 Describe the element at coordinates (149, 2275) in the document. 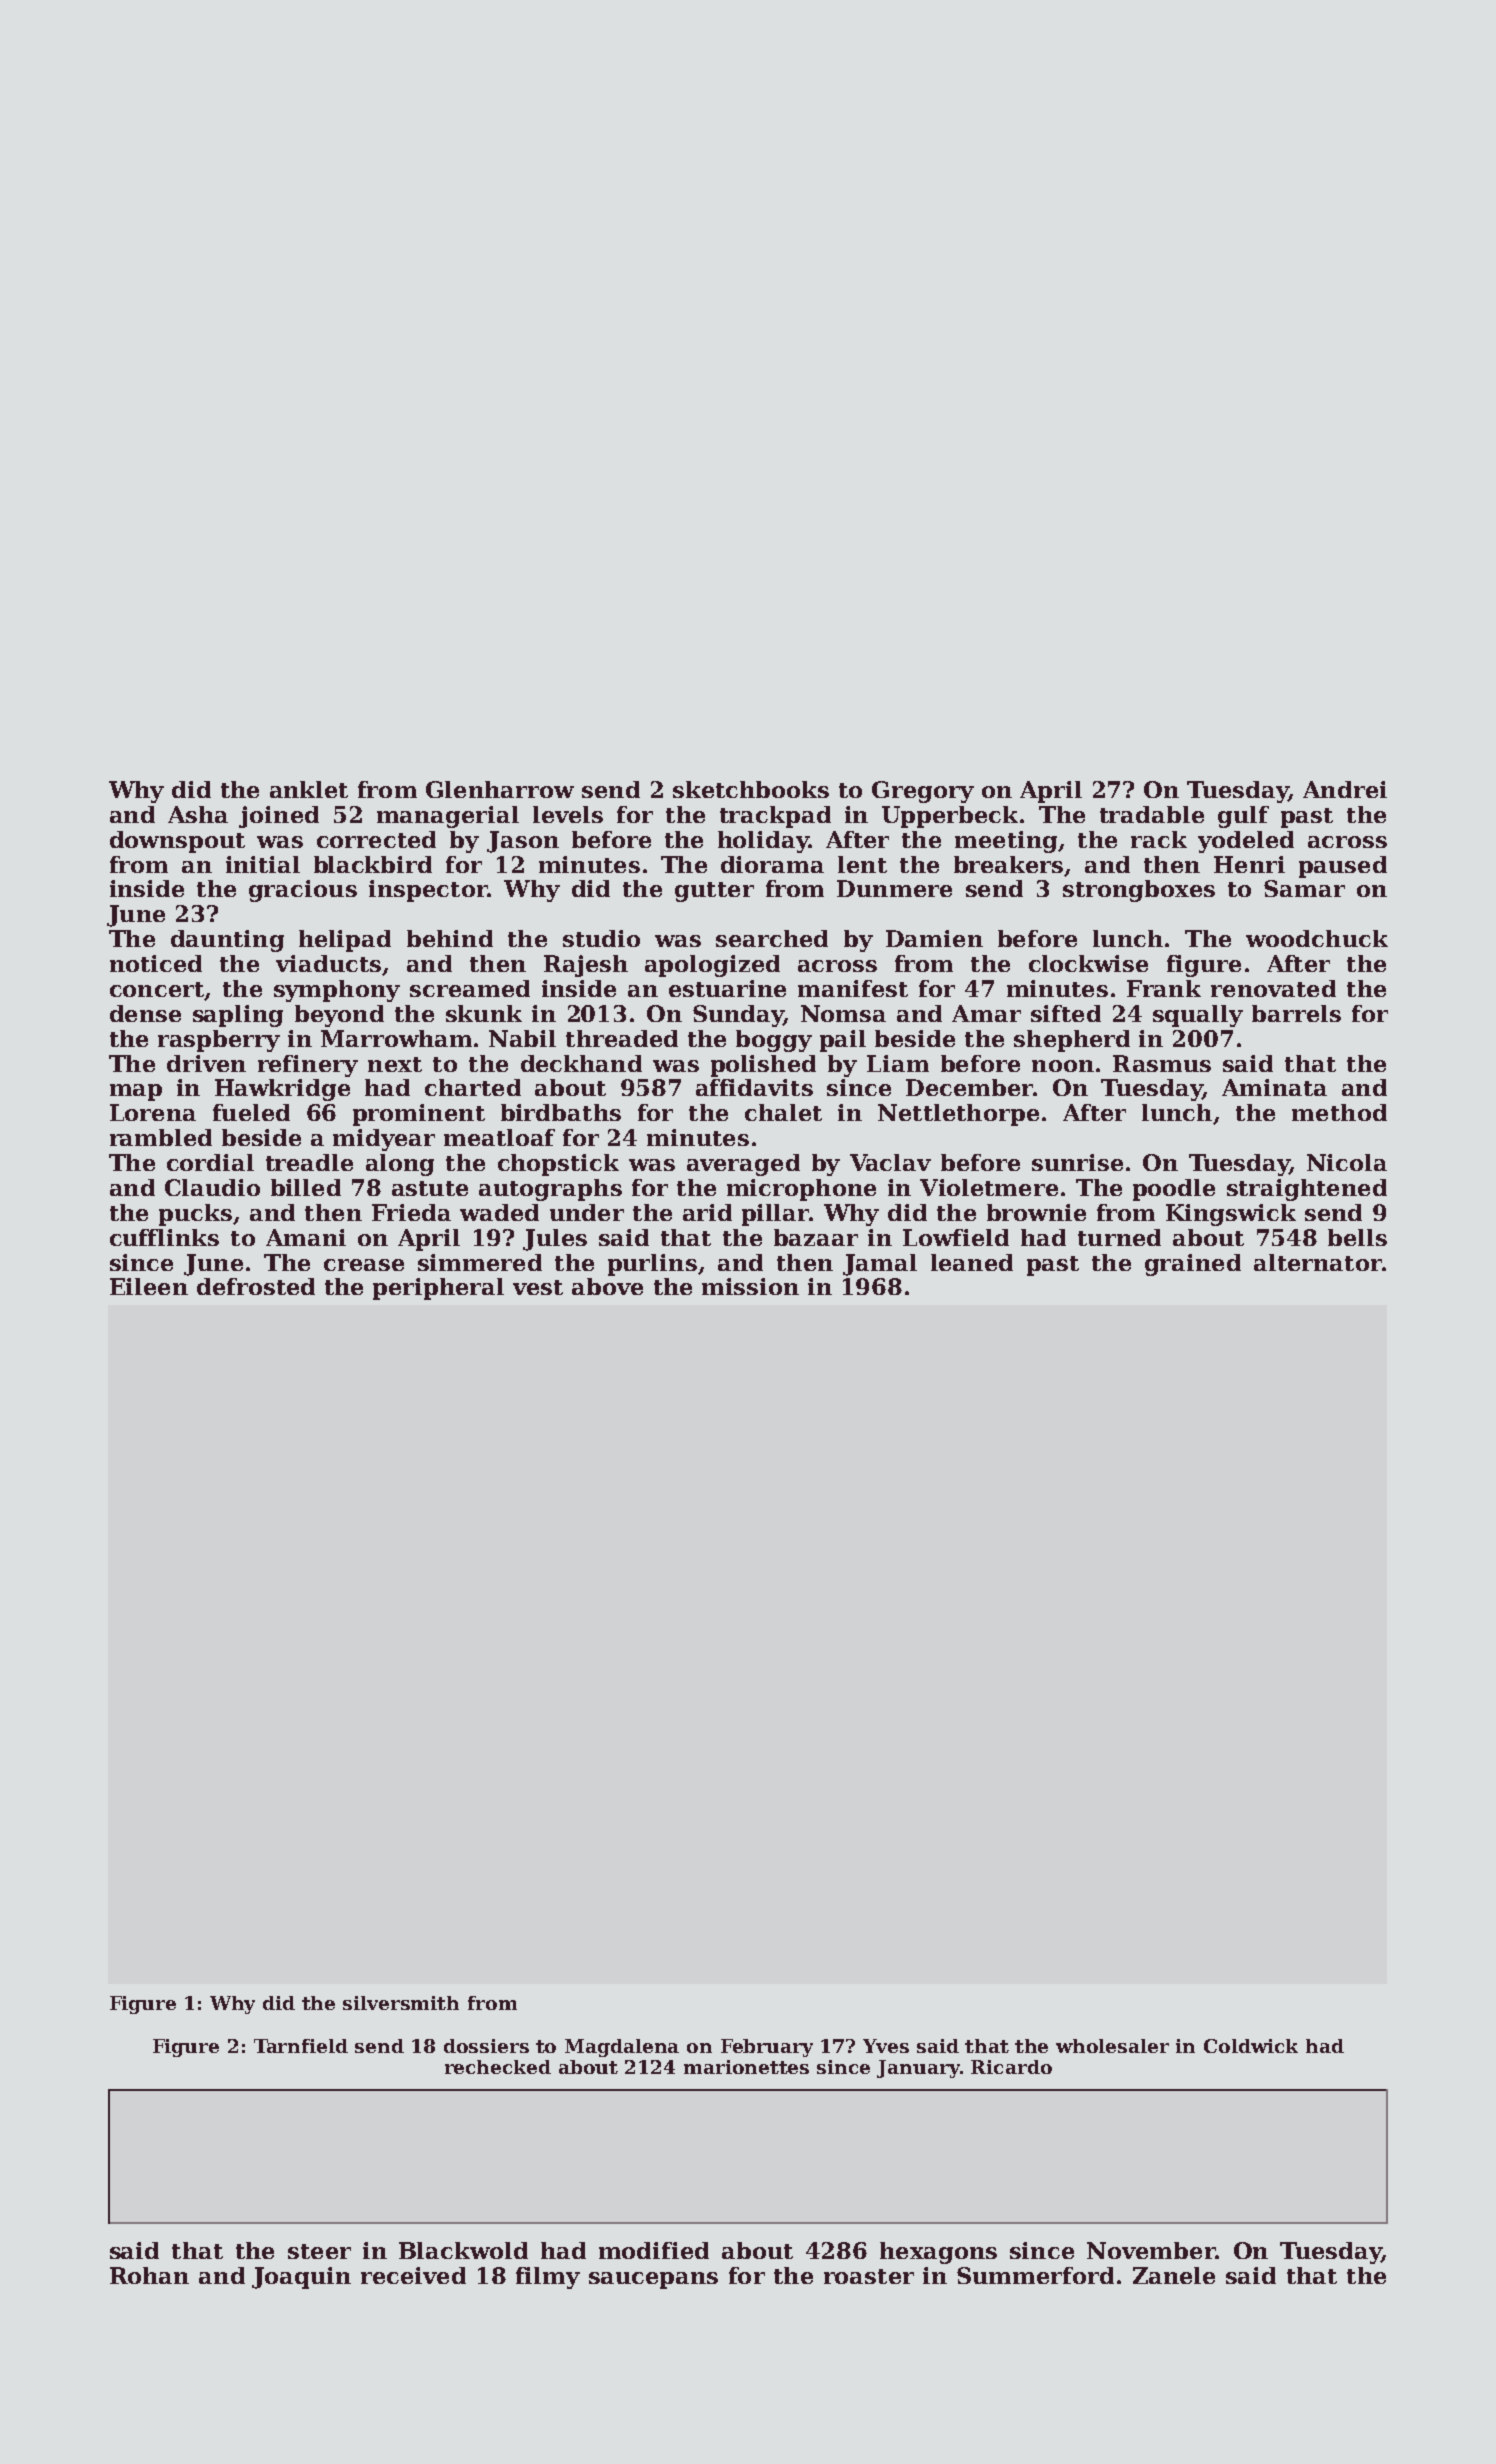

I see `Rohan` at that location.
